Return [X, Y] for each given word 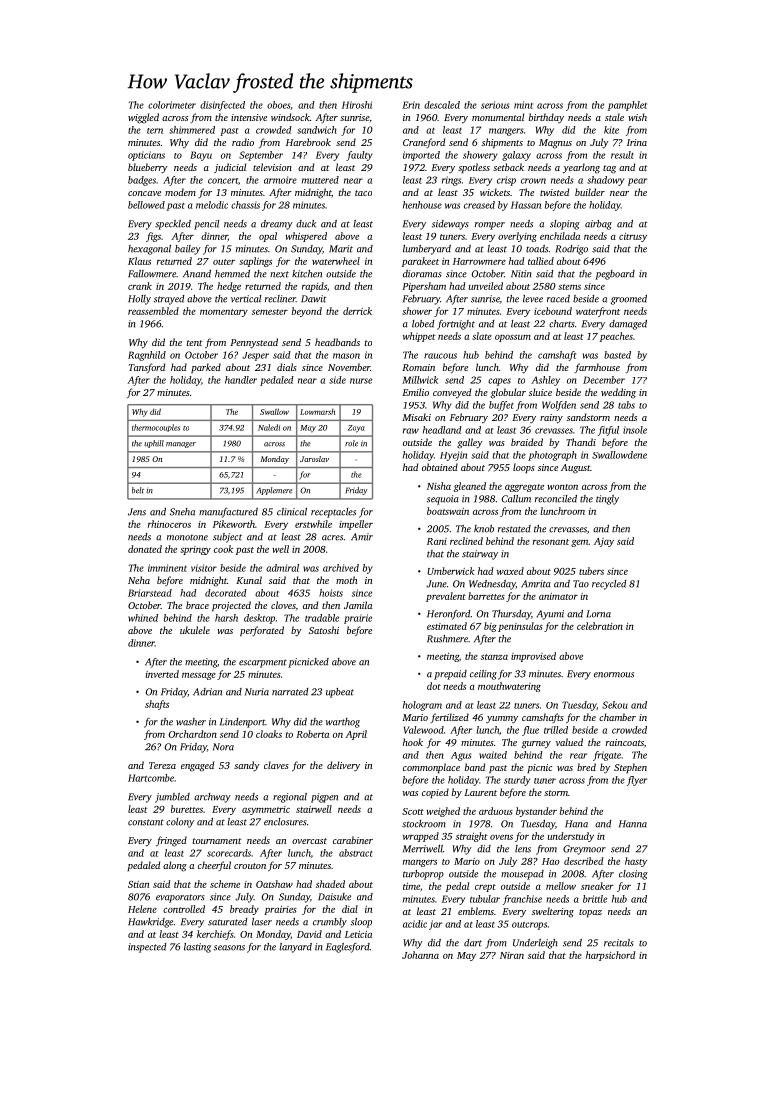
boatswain [448, 511]
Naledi [269, 427]
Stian [138, 884]
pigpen [324, 798]
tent [195, 343]
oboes [278, 105]
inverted [162, 674]
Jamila [358, 605]
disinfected [222, 106]
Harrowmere [479, 261]
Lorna [599, 614]
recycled [609, 585]
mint [523, 105]
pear [637, 182]
